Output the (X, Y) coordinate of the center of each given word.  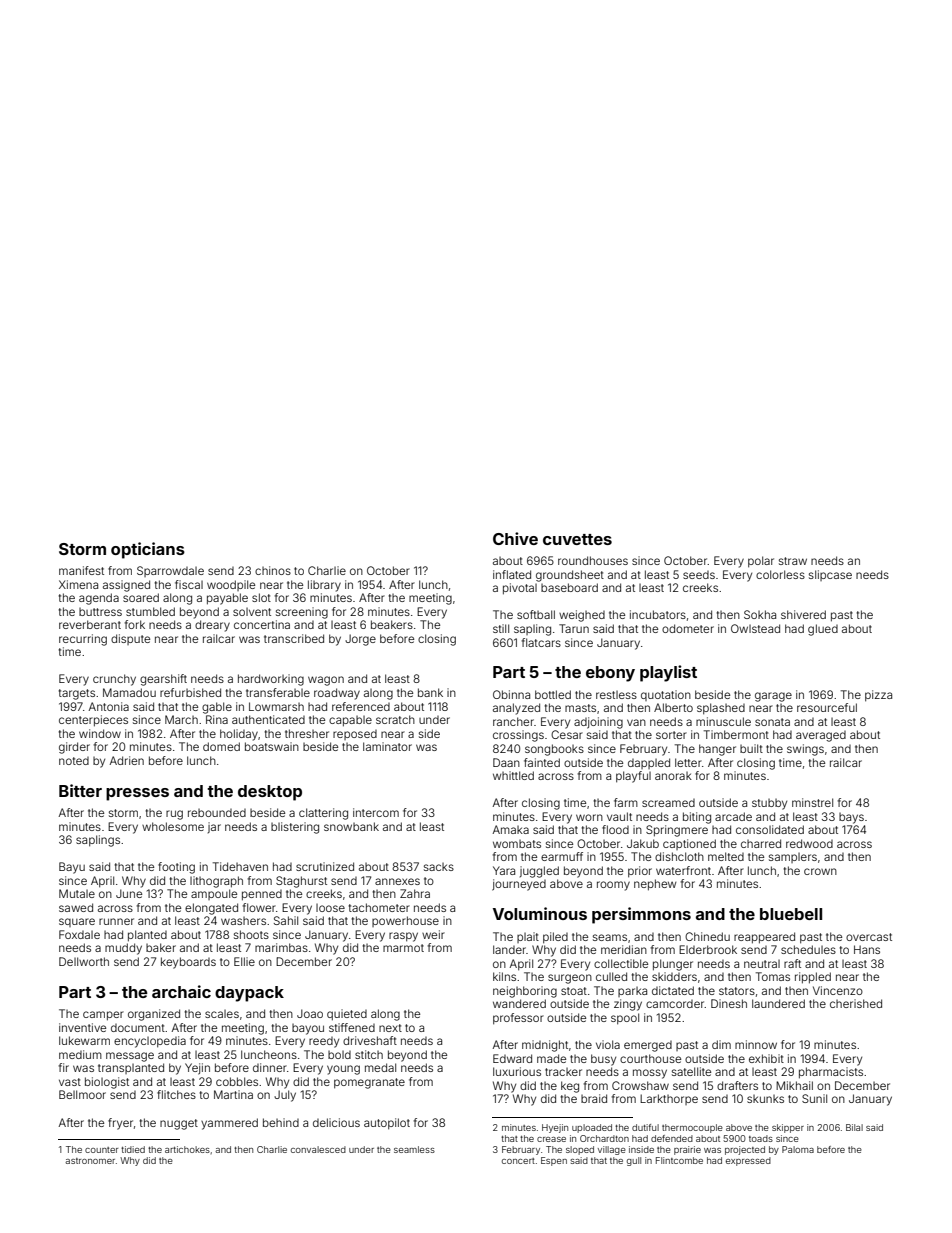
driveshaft (370, 1040)
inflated (512, 574)
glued (823, 630)
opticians (148, 550)
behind (281, 1122)
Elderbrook (708, 949)
